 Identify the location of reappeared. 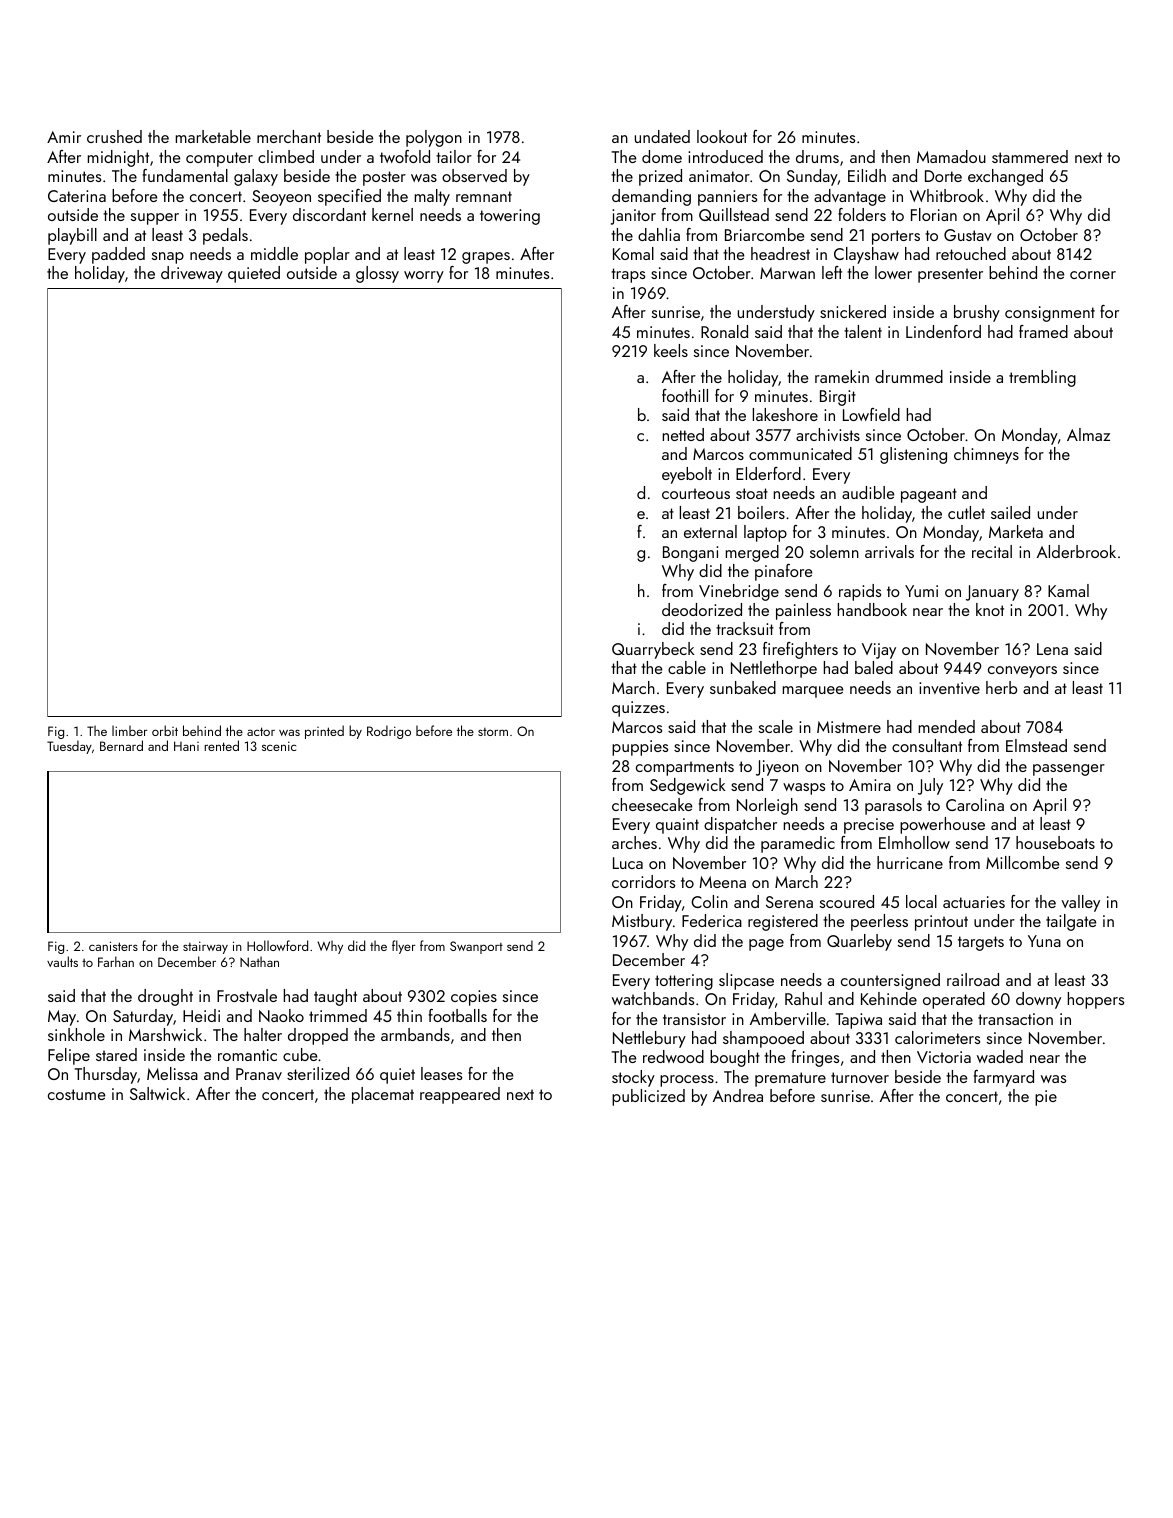
(460, 1095).
